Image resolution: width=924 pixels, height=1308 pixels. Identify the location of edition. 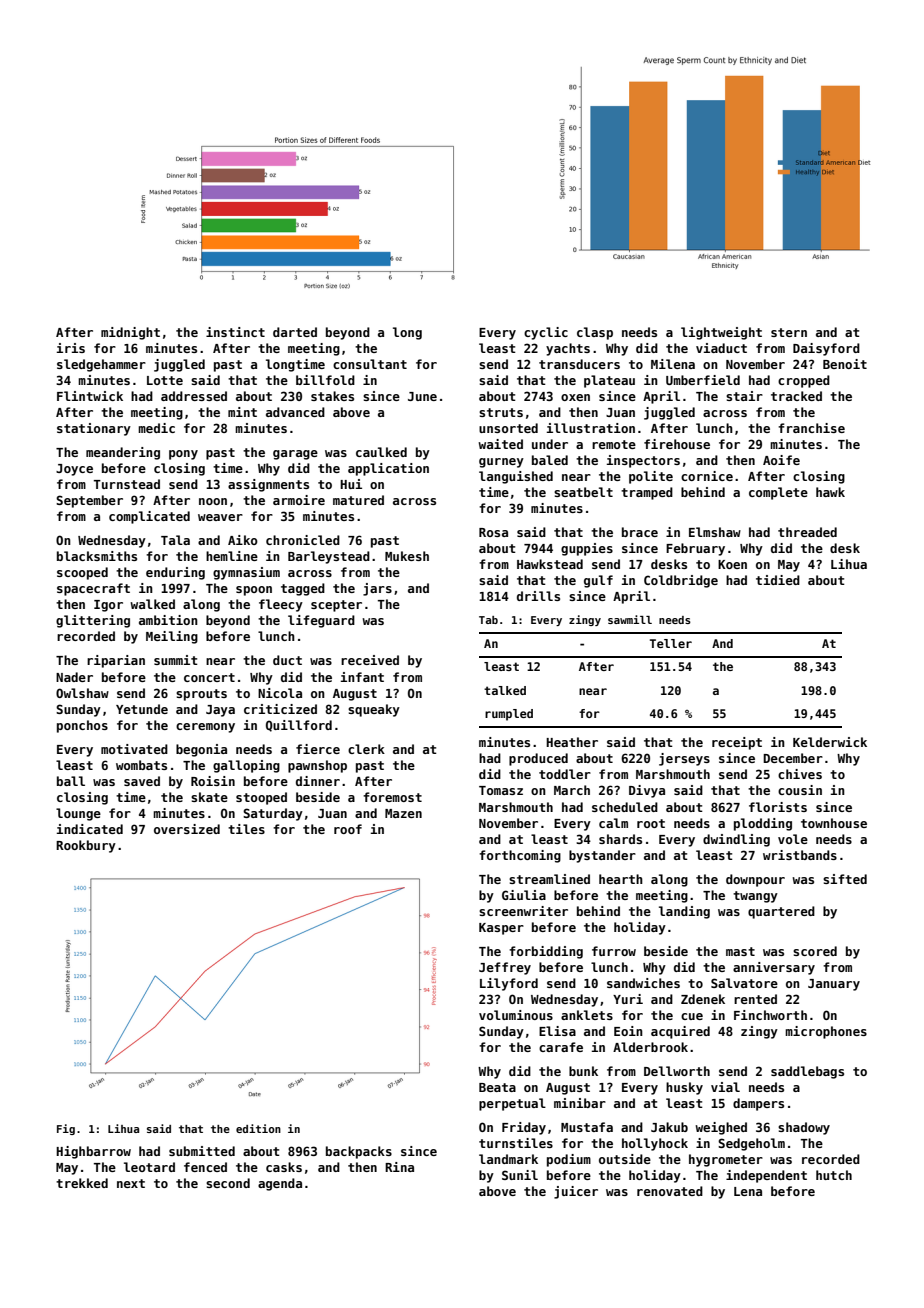
(258, 1128).
